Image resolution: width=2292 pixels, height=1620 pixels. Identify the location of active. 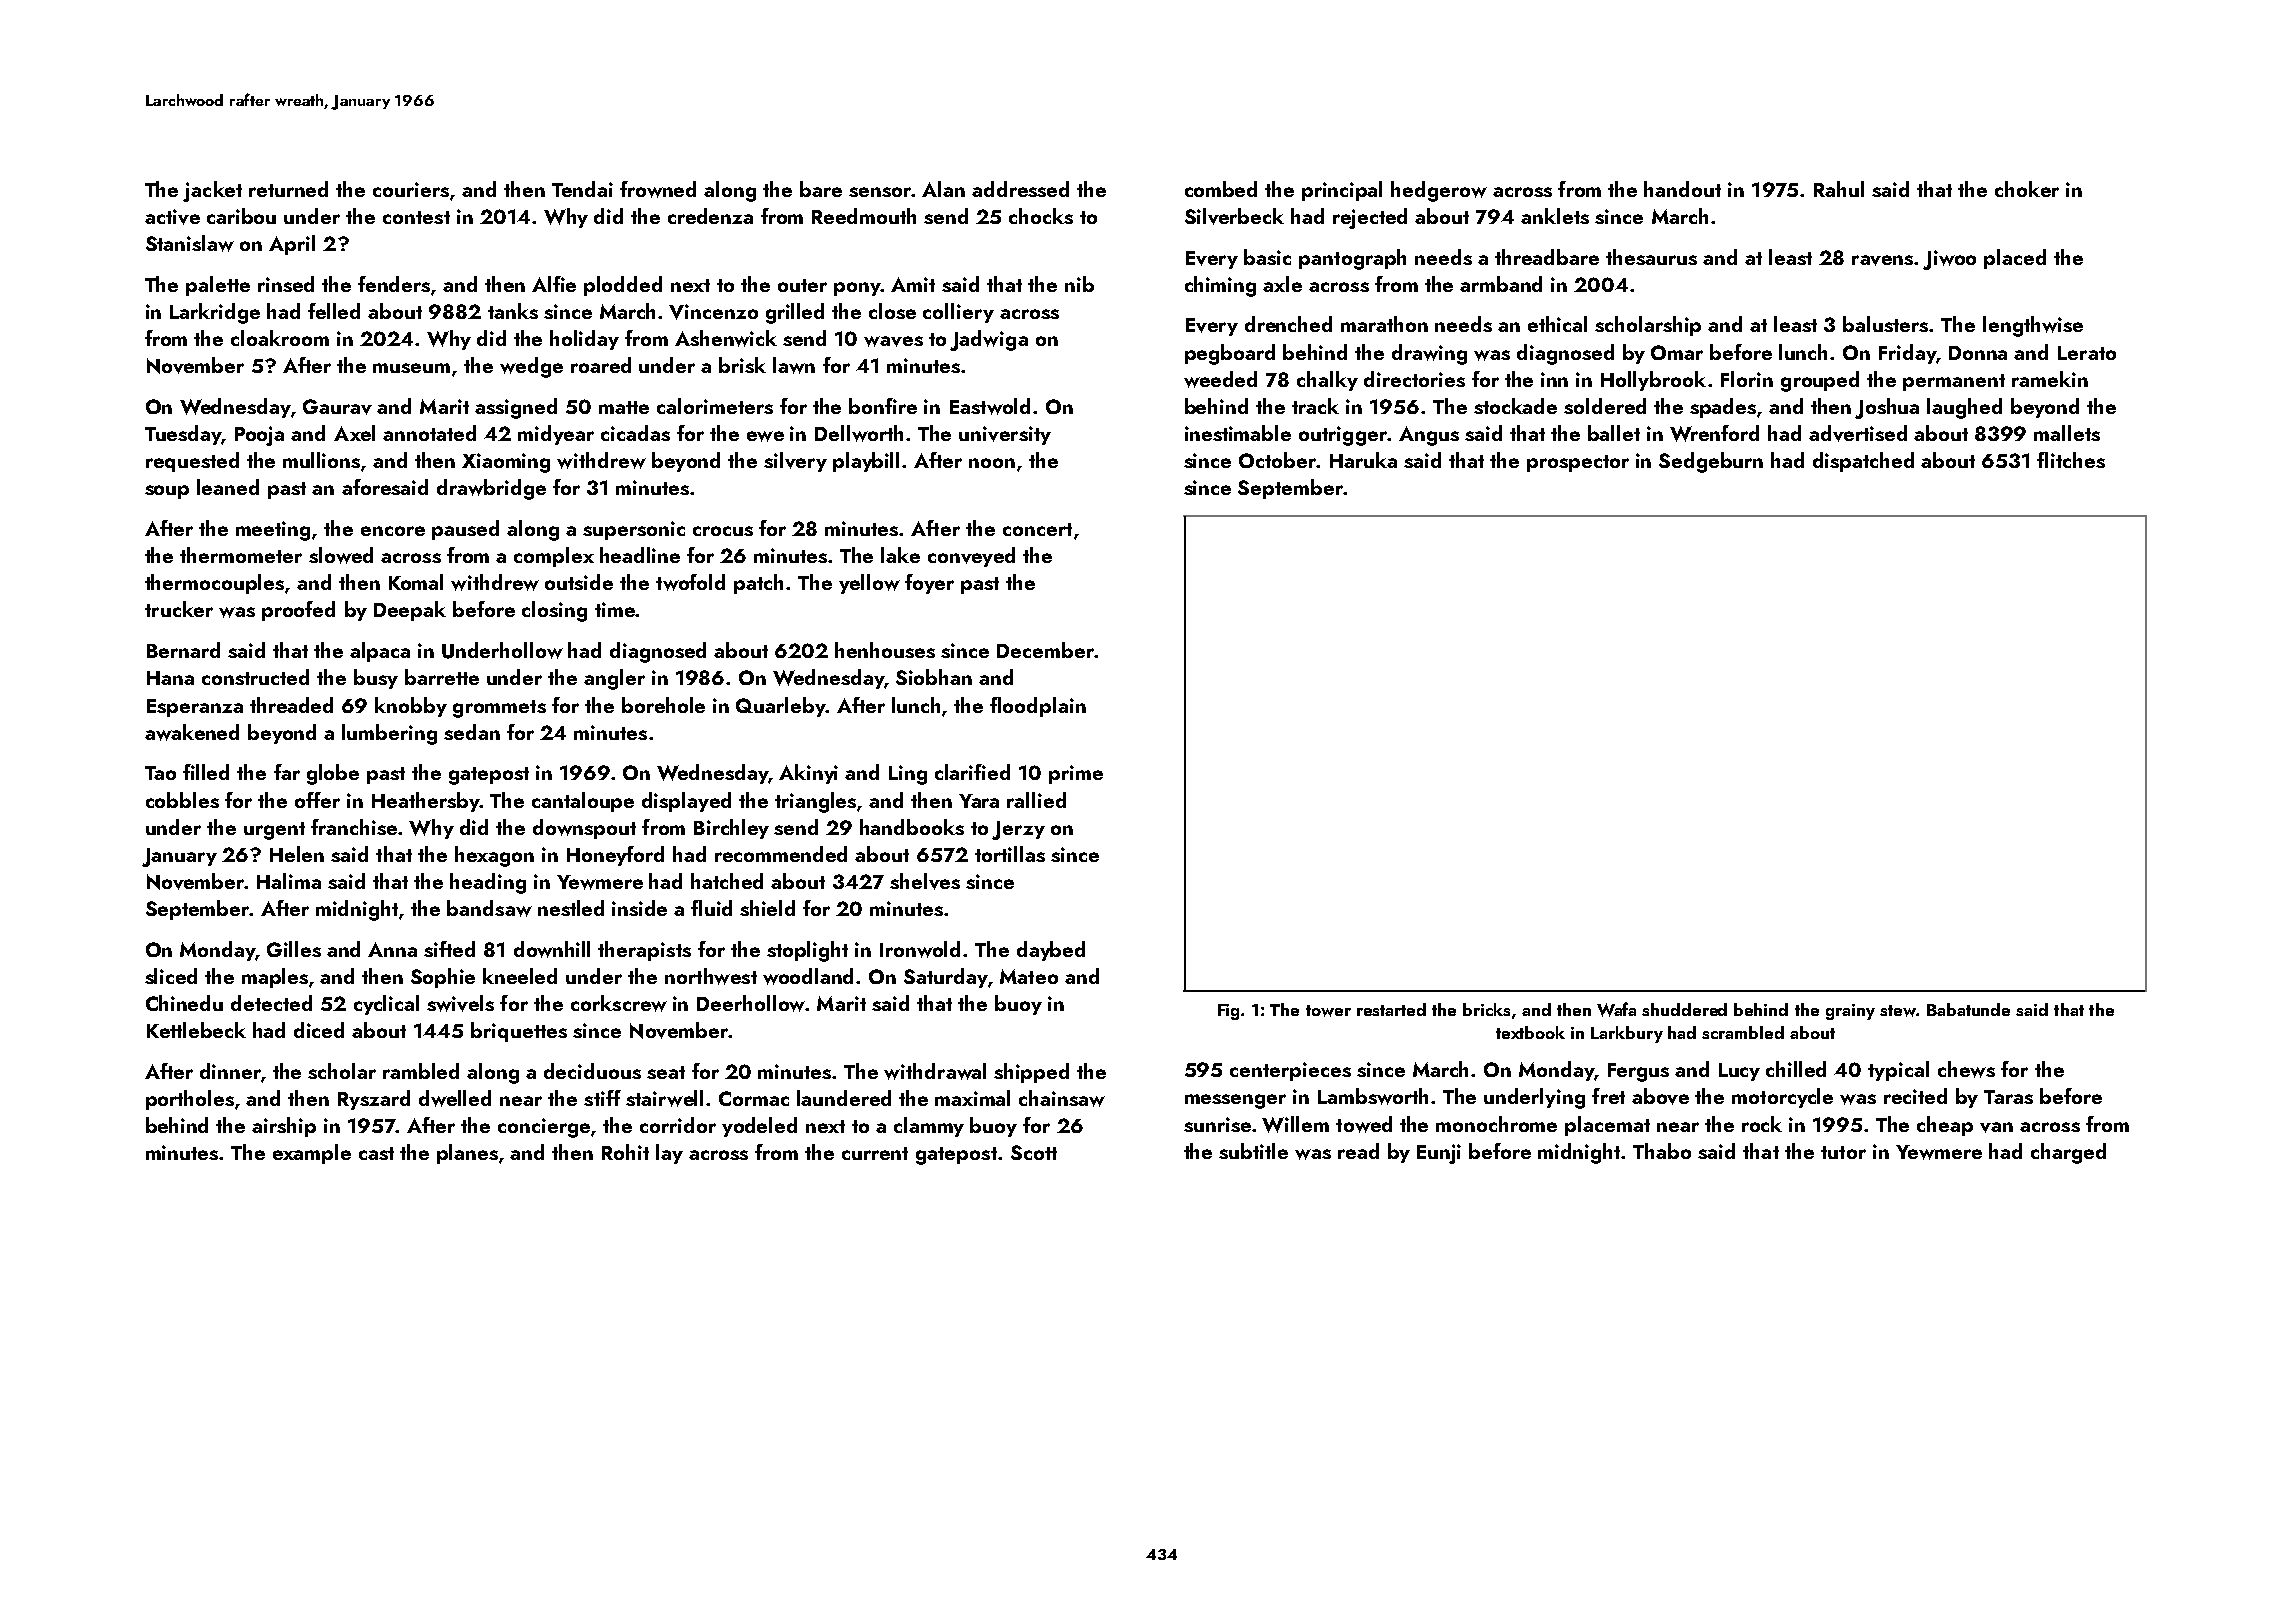
(172, 217).
